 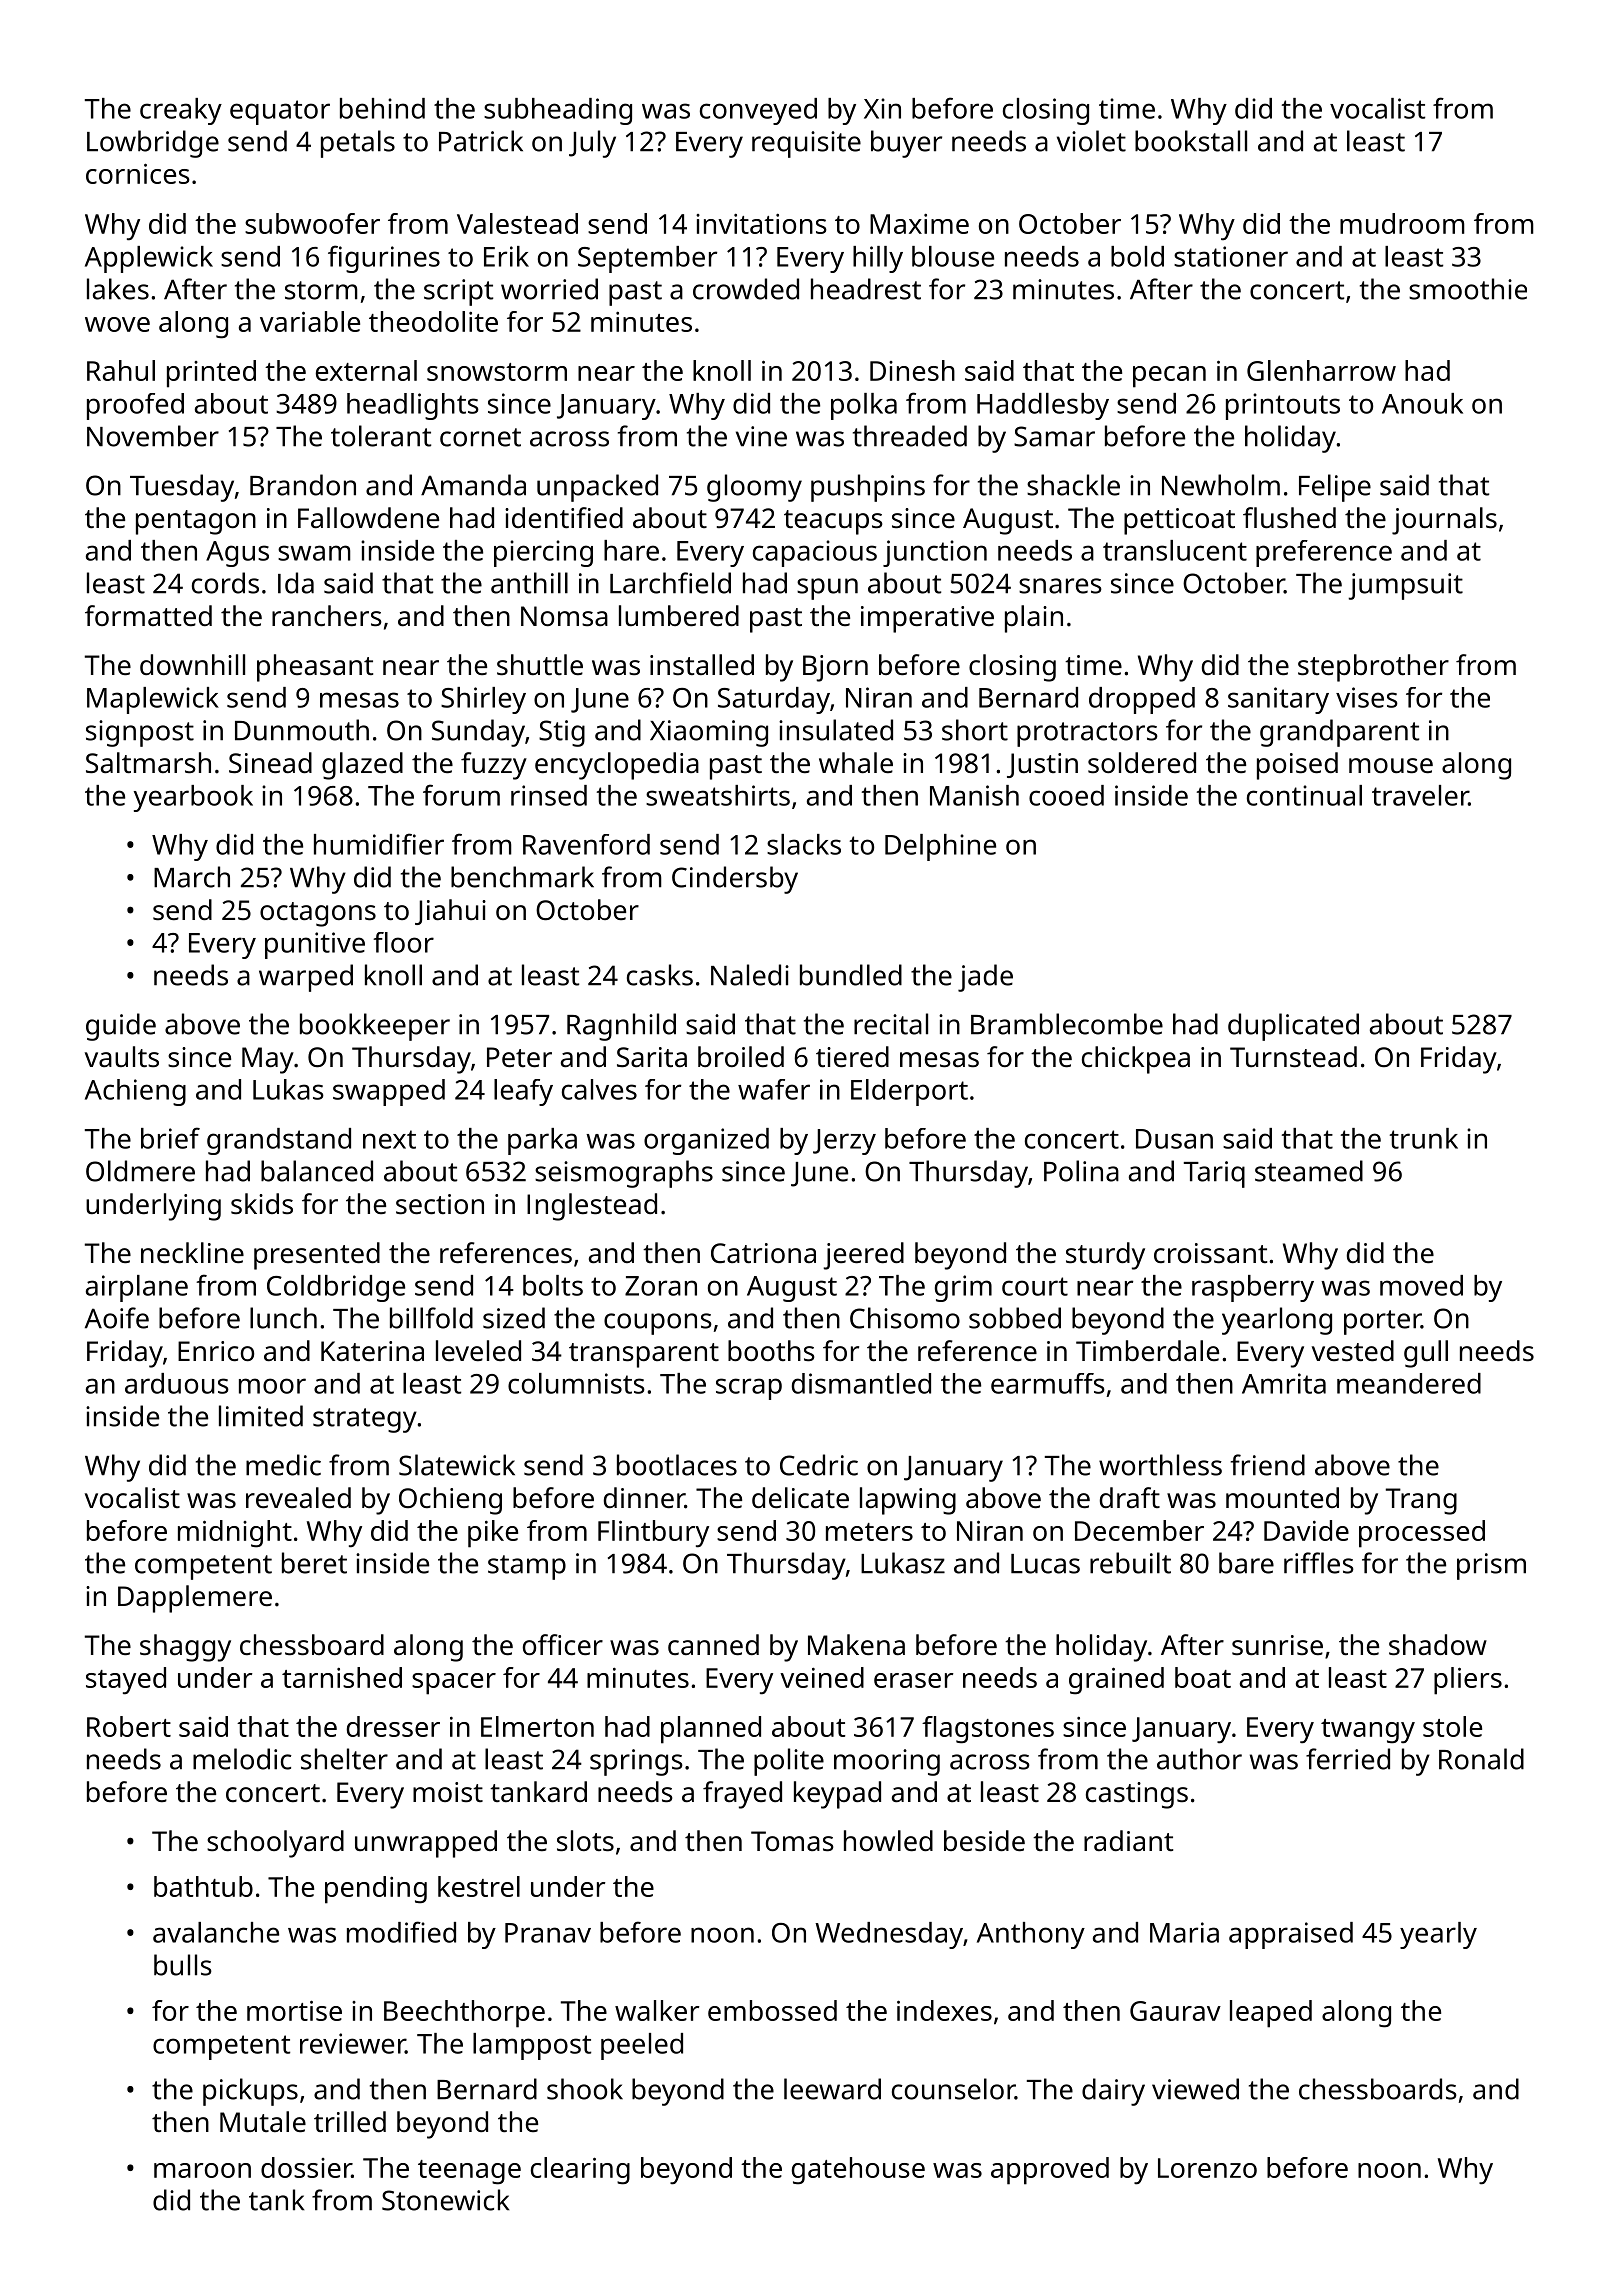 What do you see at coordinates (735, 880) in the screenshot?
I see `Cindersby` at bounding box center [735, 880].
